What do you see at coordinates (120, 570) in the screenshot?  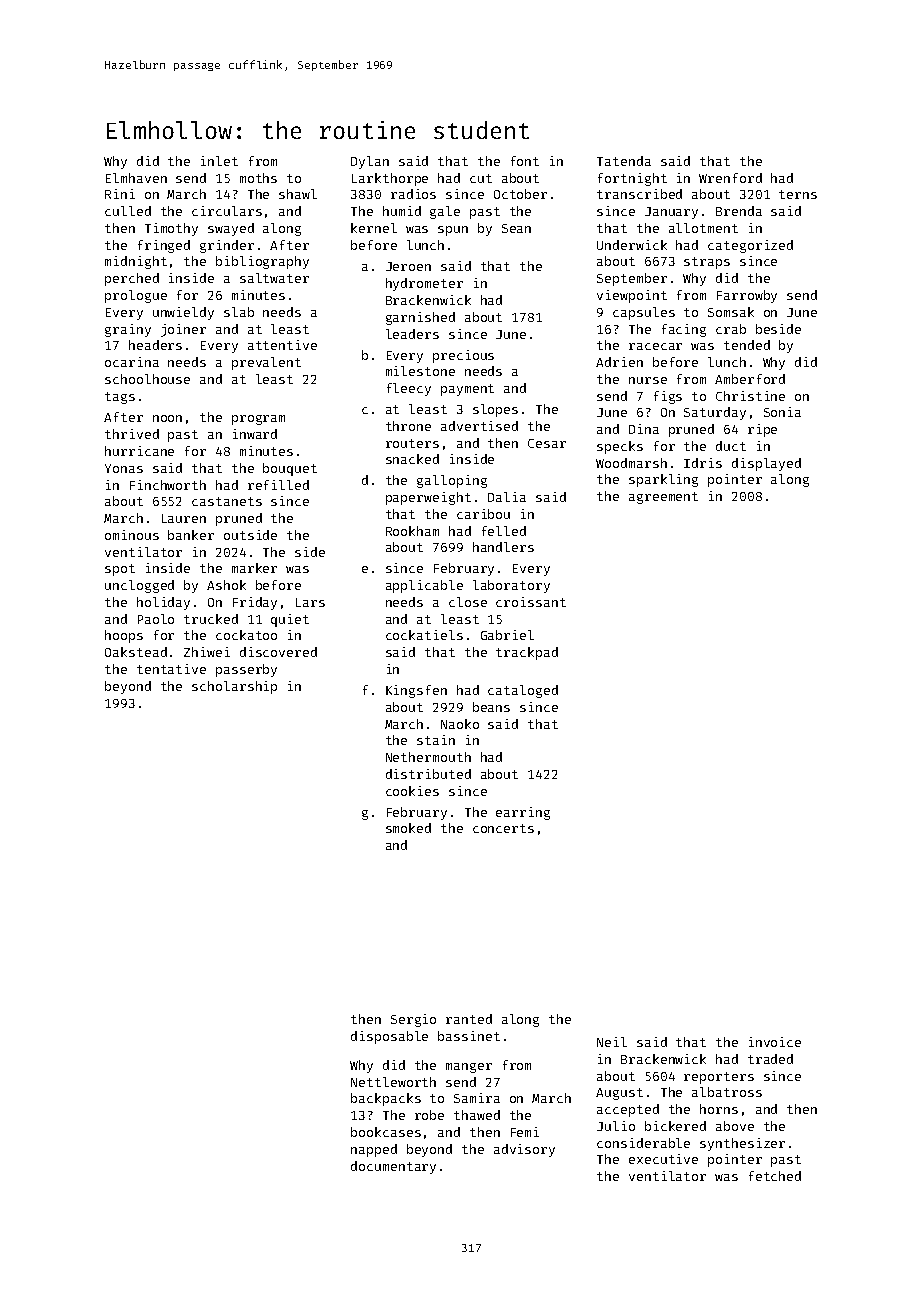 I see `spot` at bounding box center [120, 570].
